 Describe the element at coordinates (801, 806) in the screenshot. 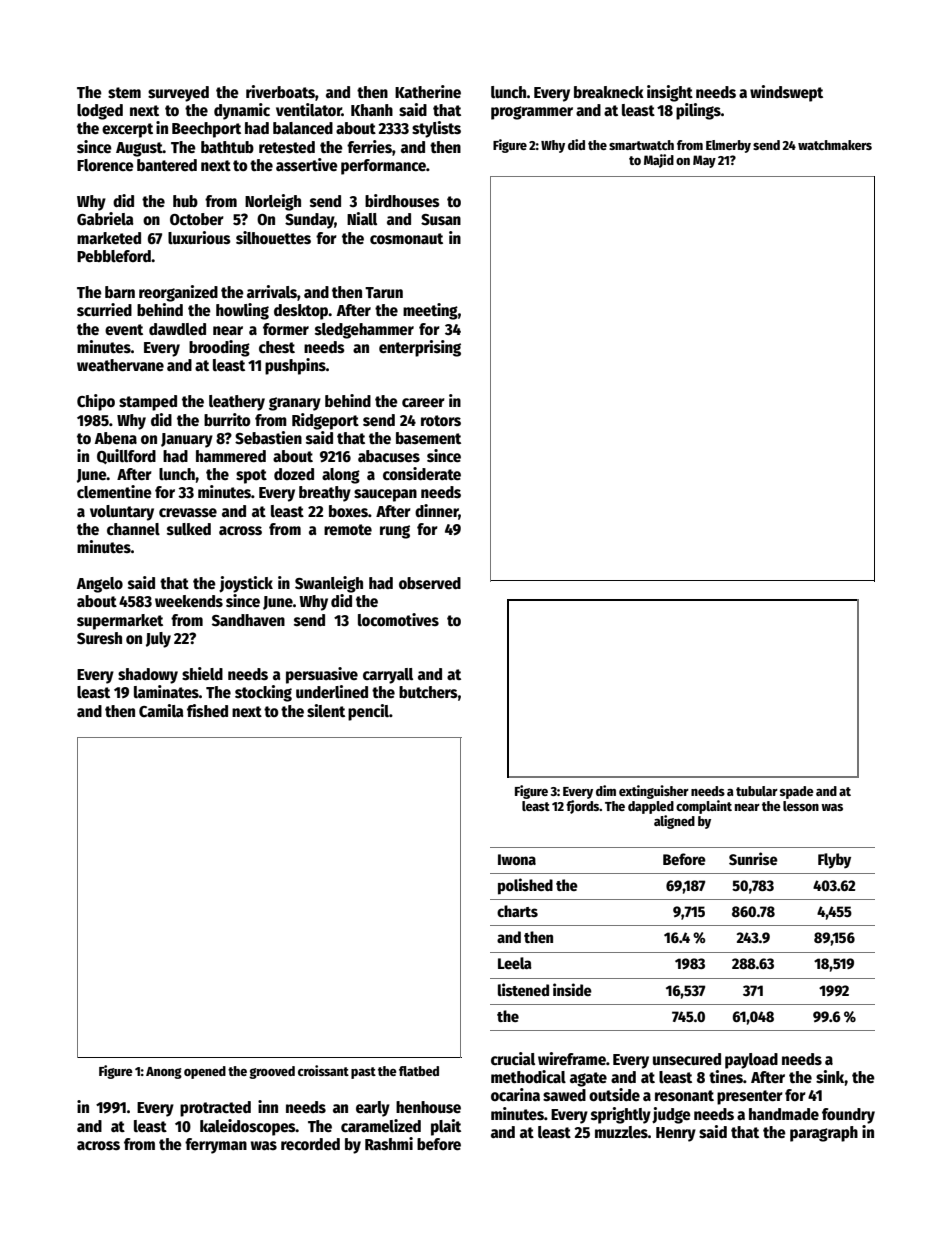

I see `lesson` at that location.
